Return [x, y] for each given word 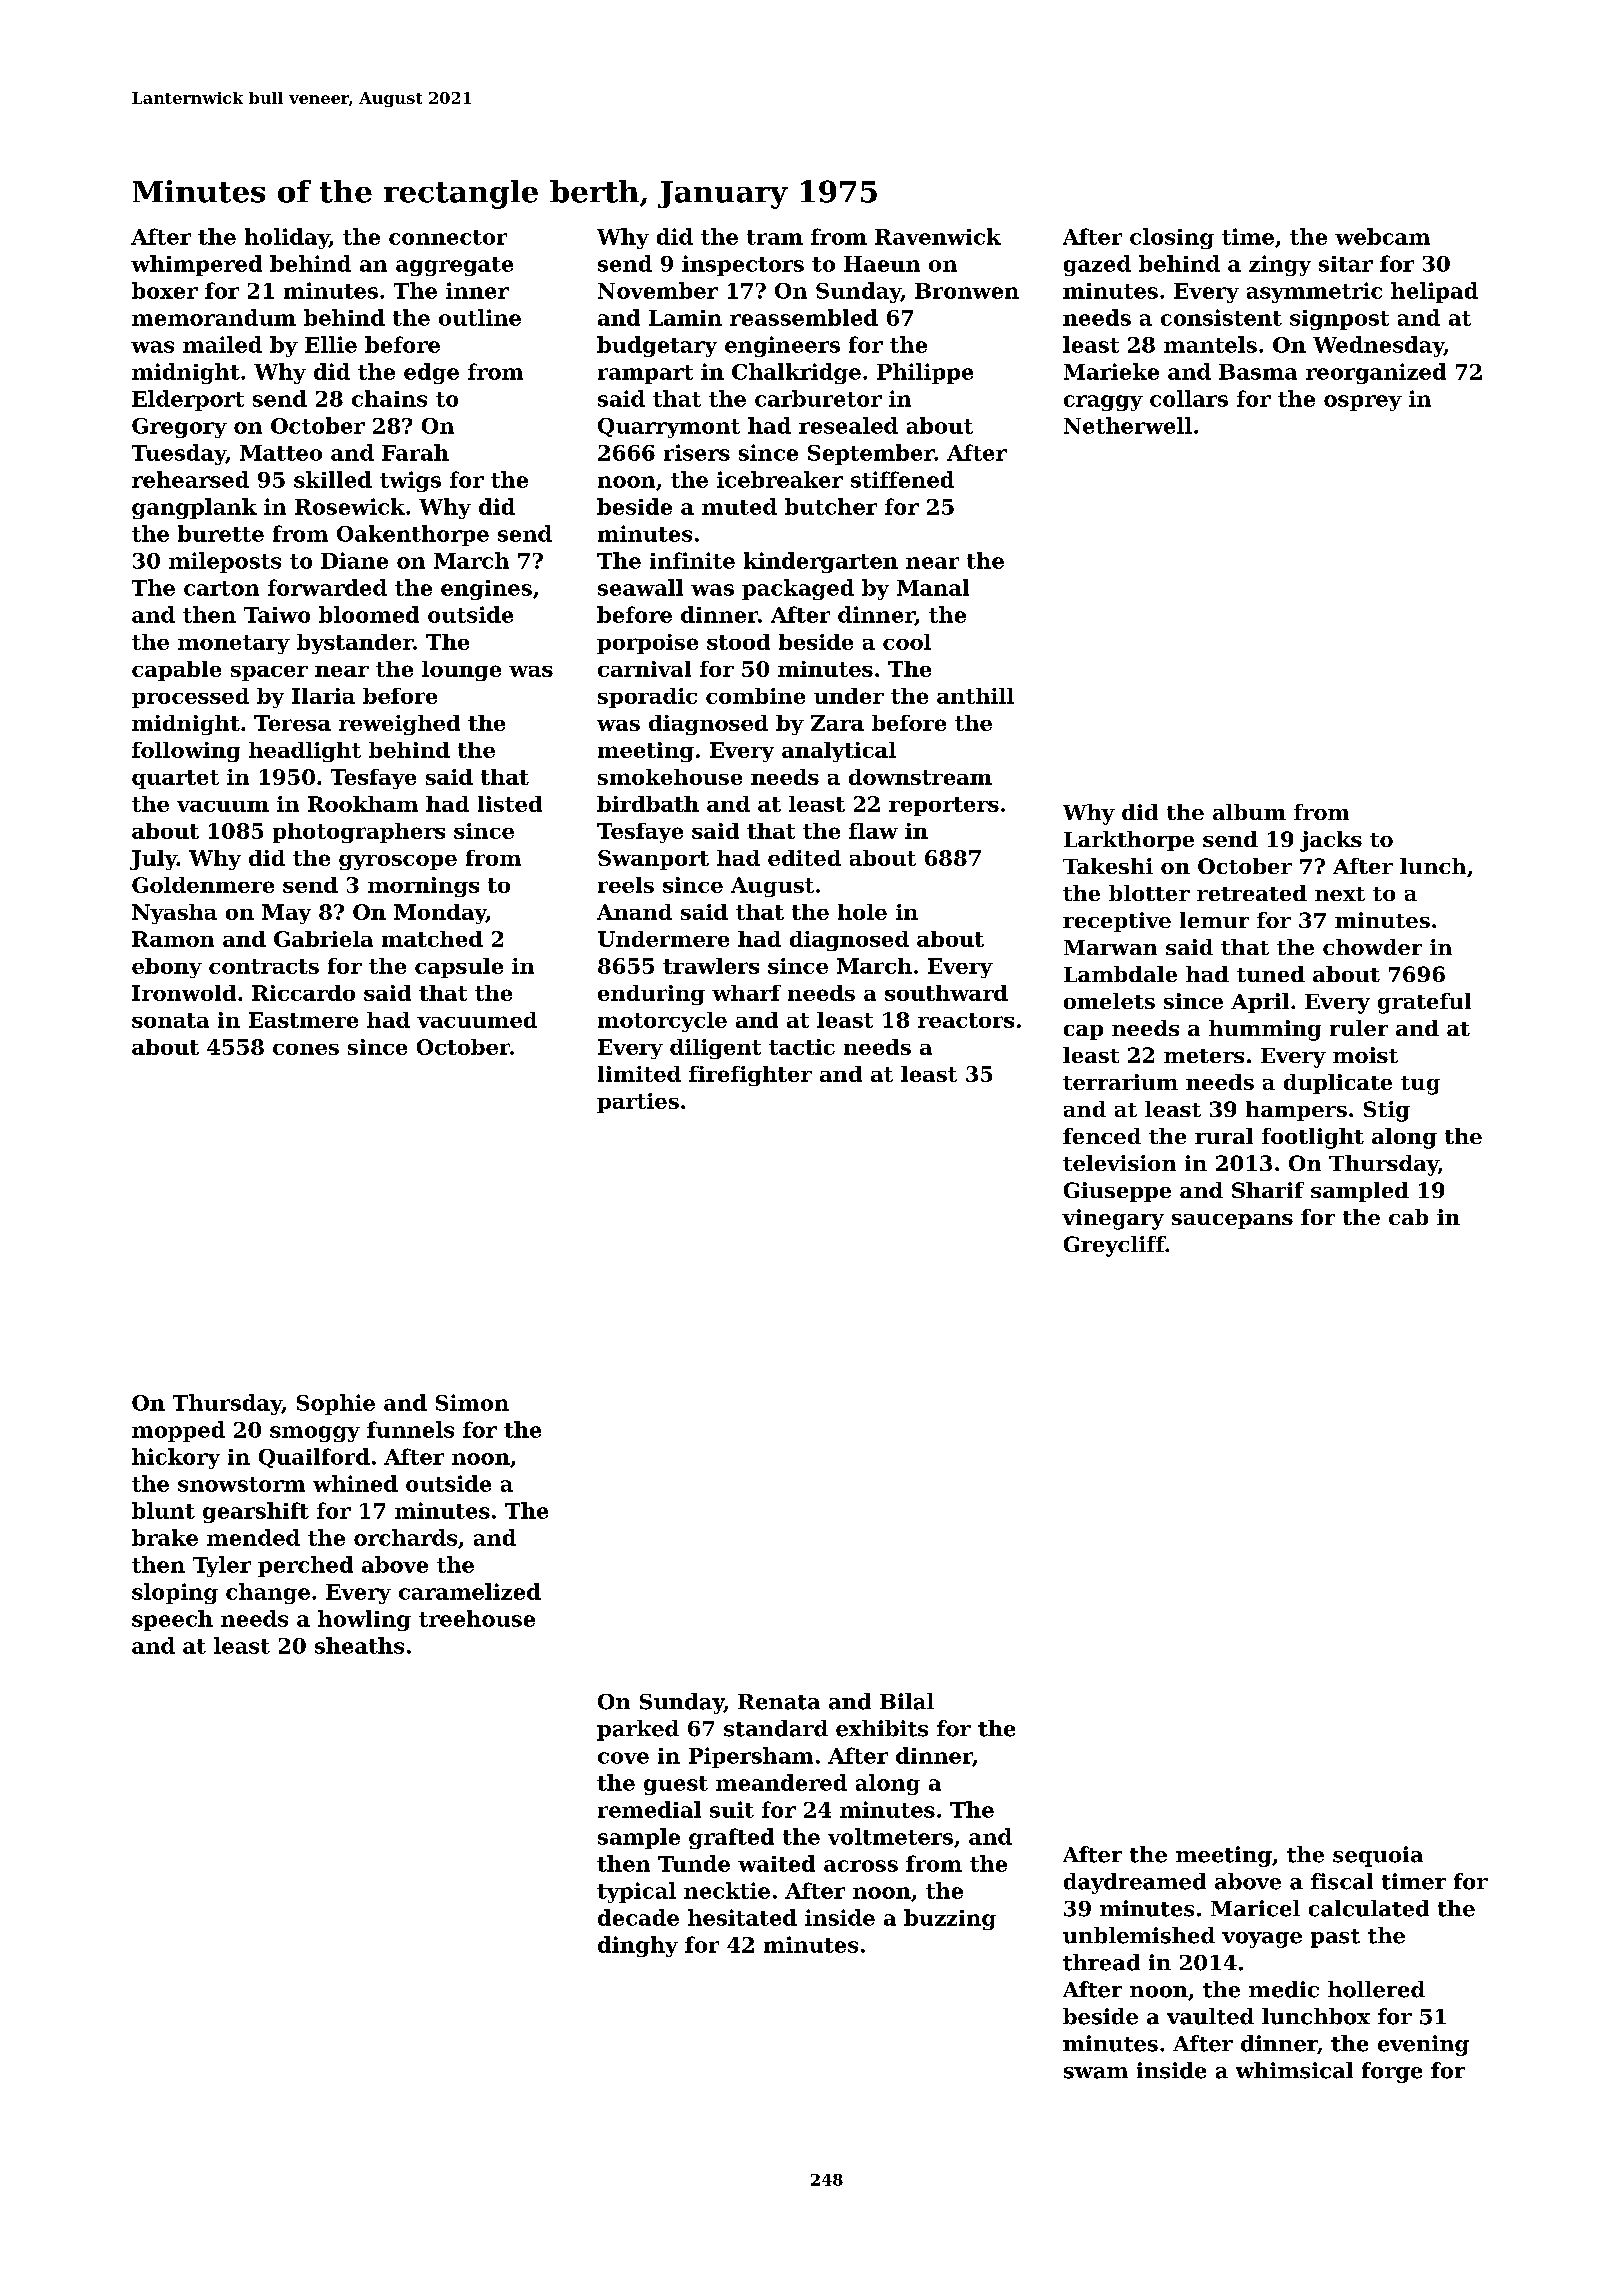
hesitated [742, 1917]
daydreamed [1135, 1883]
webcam [1382, 236]
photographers [359, 833]
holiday [287, 238]
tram [775, 237]
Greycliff [1114, 1246]
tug [1420, 1085]
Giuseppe [1117, 1192]
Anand [634, 912]
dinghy [638, 1946]
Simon [472, 1402]
